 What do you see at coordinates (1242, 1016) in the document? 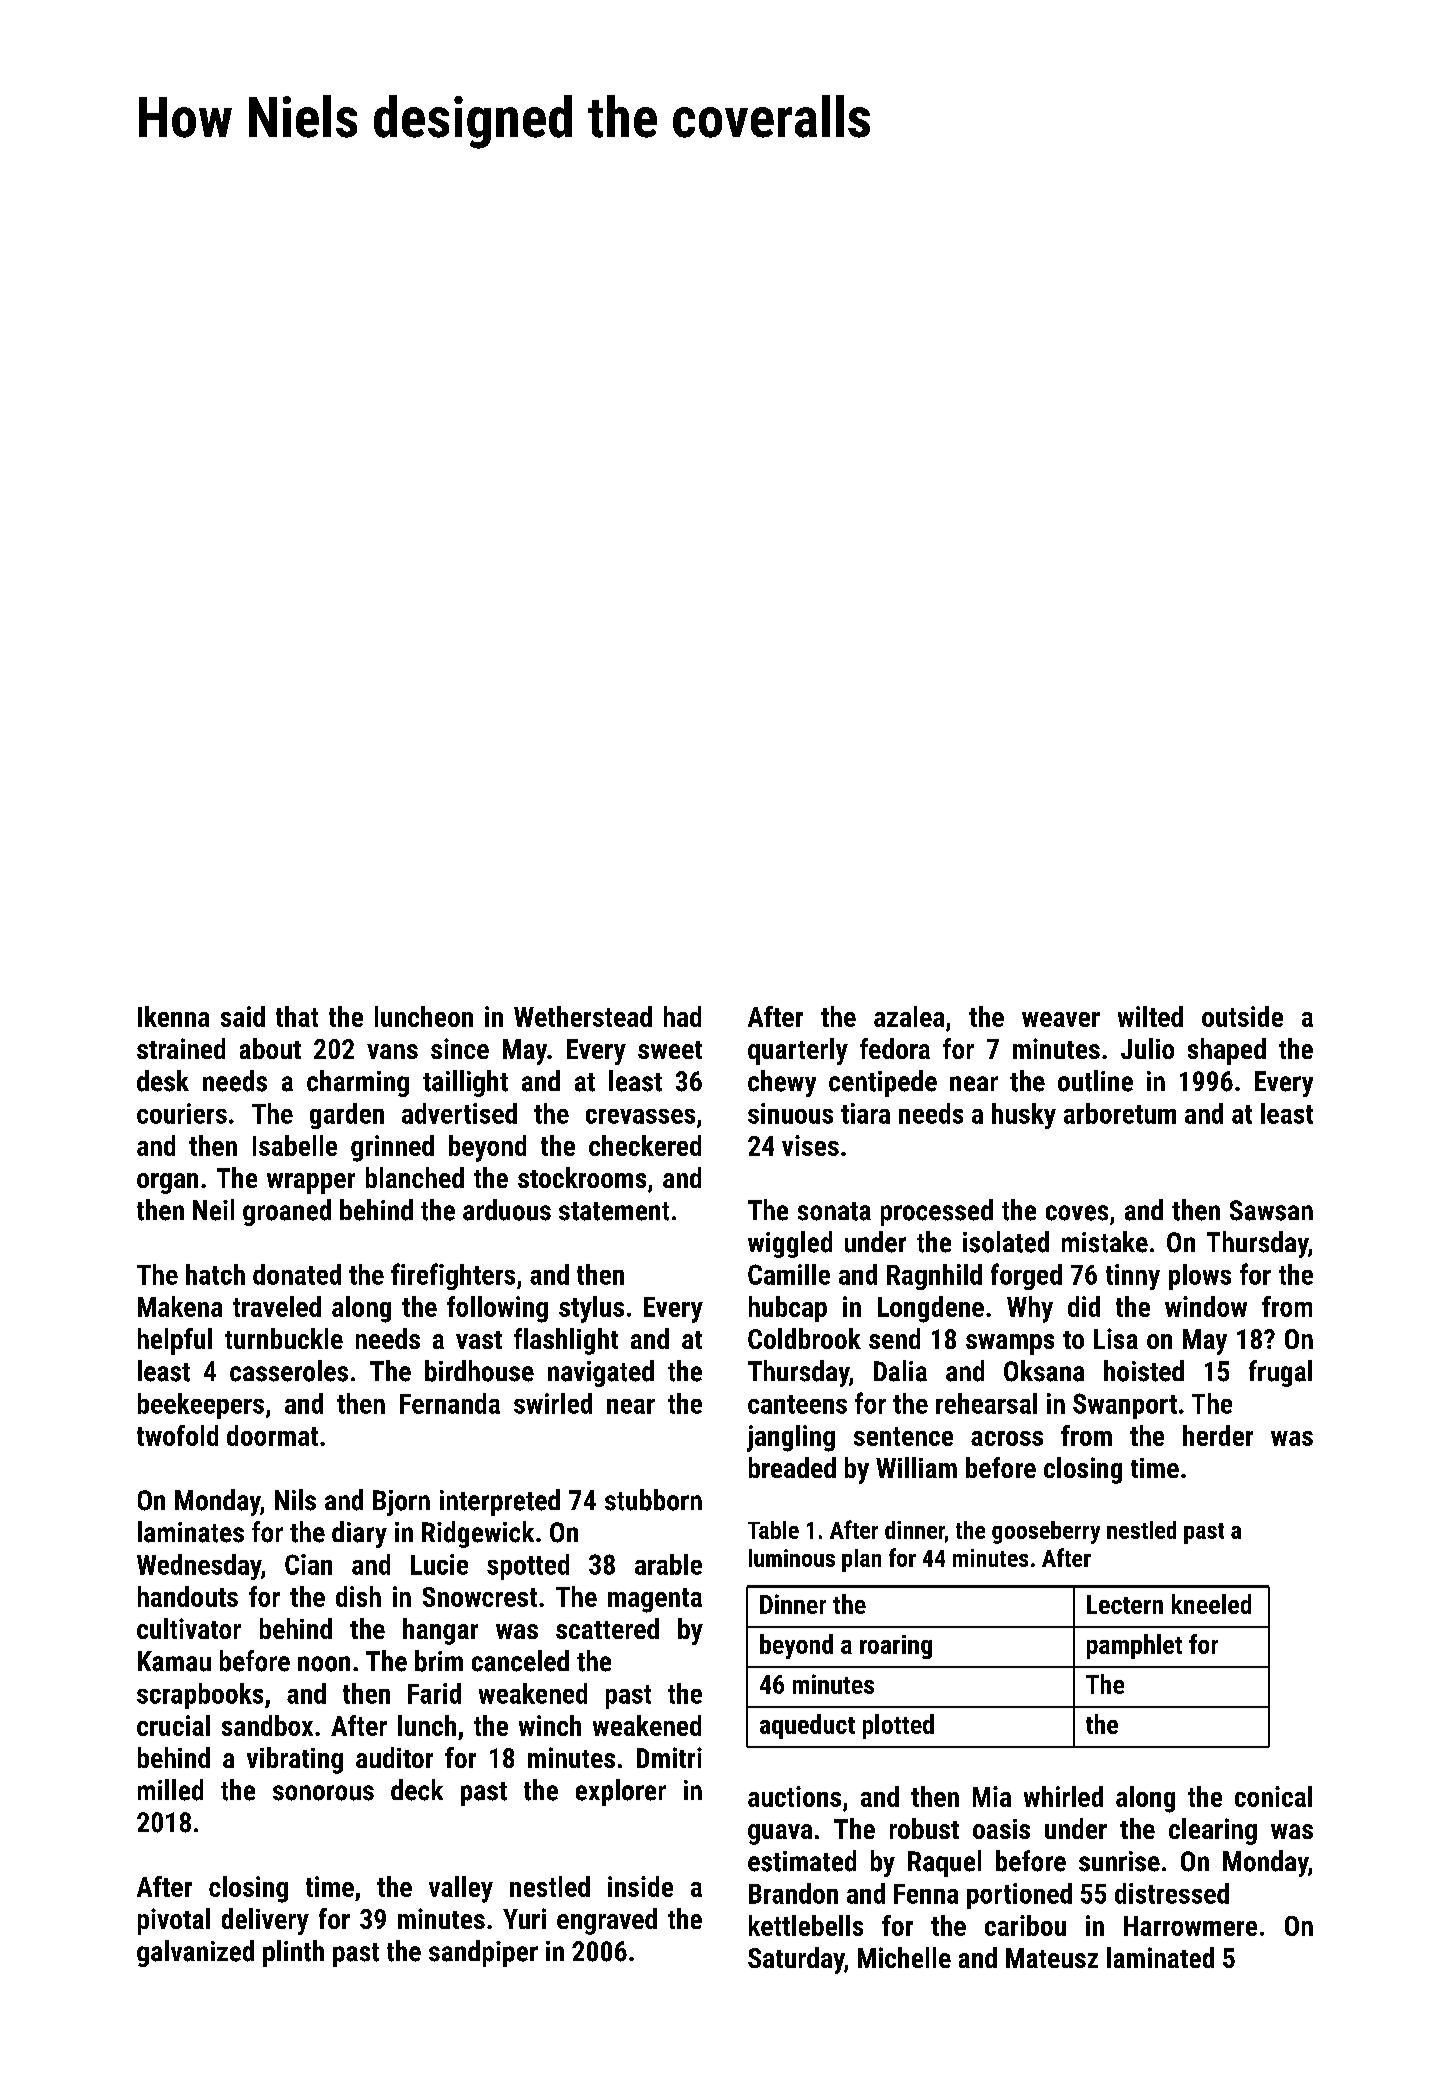
I see `outside` at bounding box center [1242, 1016].
